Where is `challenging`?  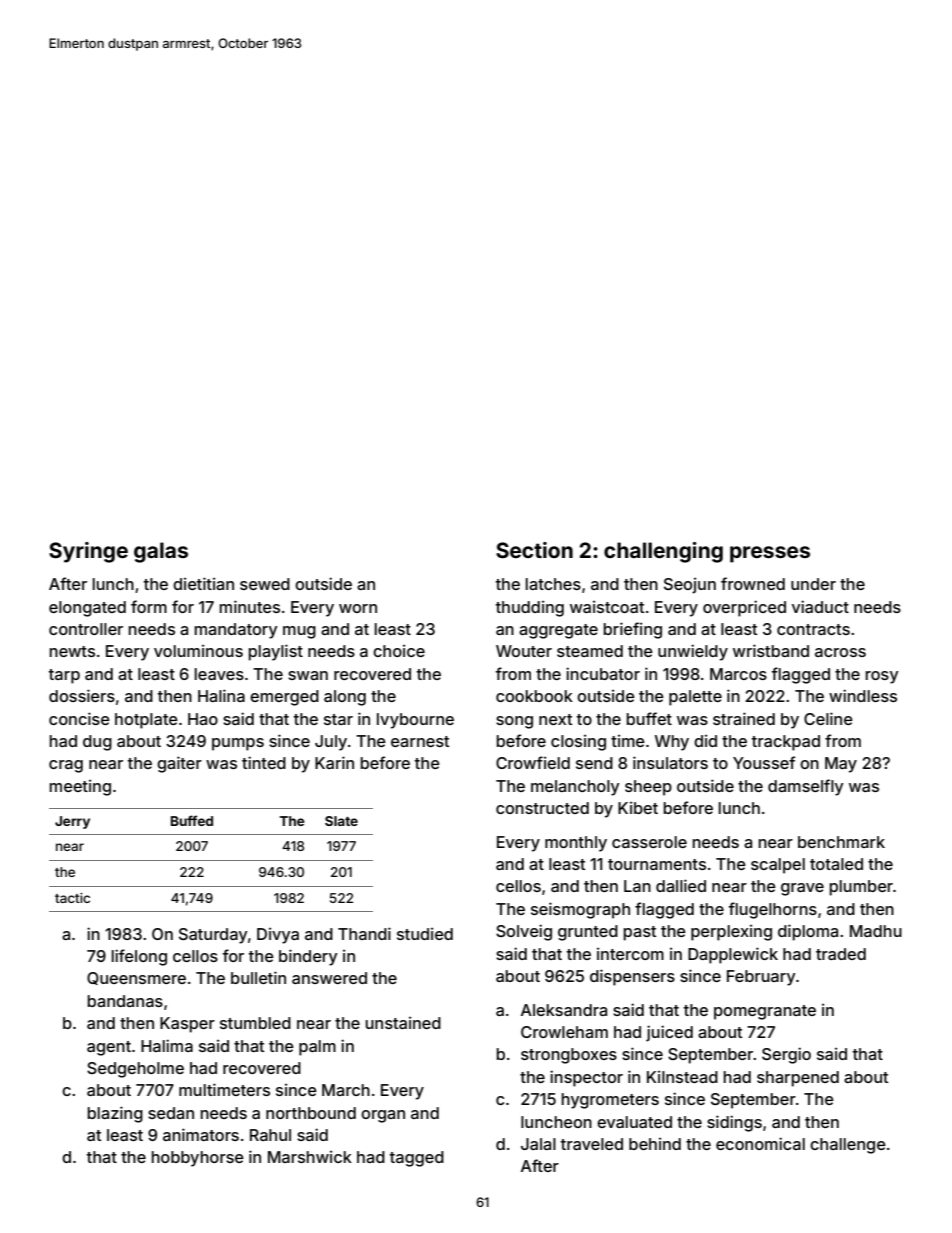 challenging is located at coordinates (663, 552).
